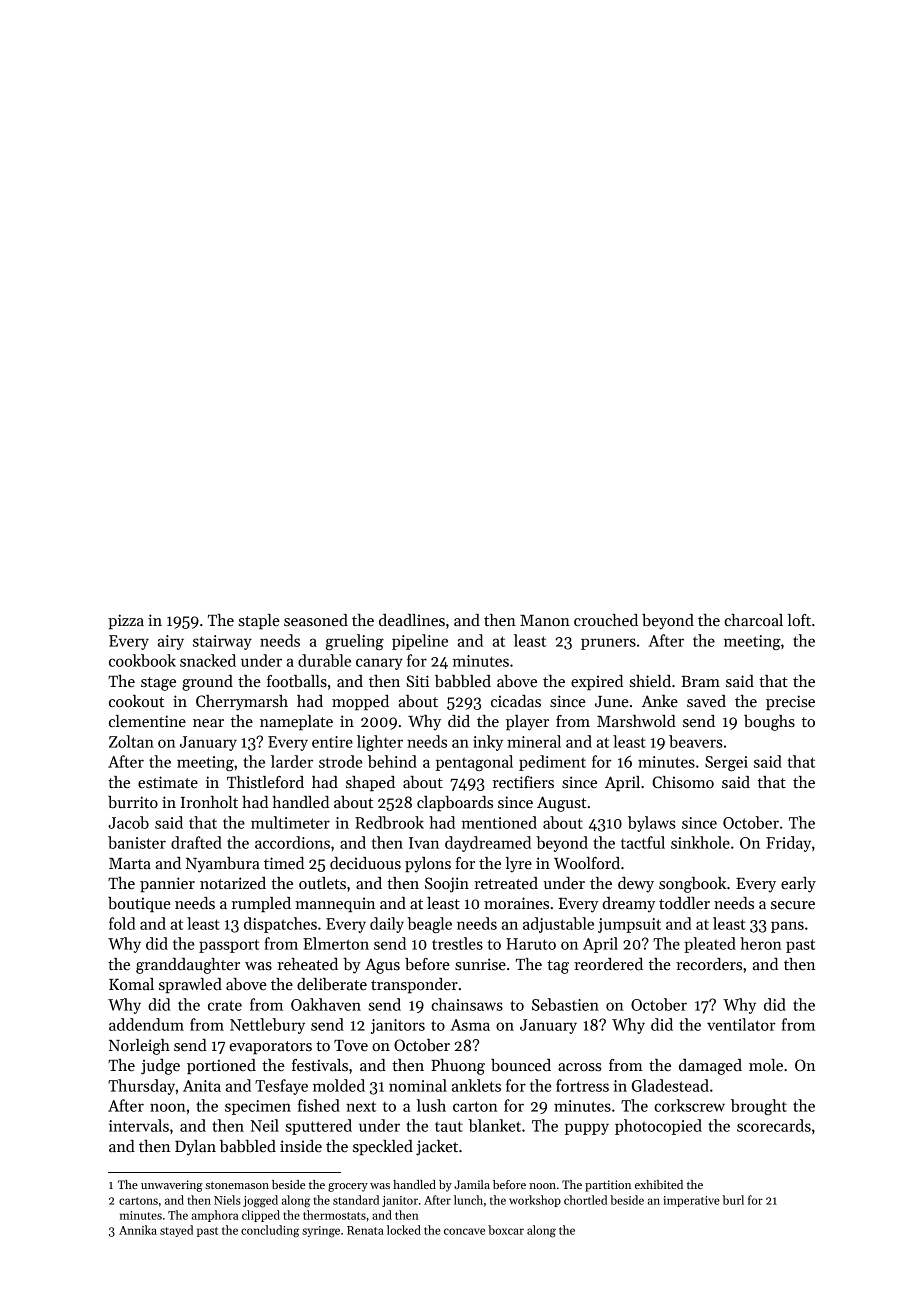 This document has height=1308, width=924. Describe the element at coordinates (229, 946) in the document. I see `passport` at that location.
